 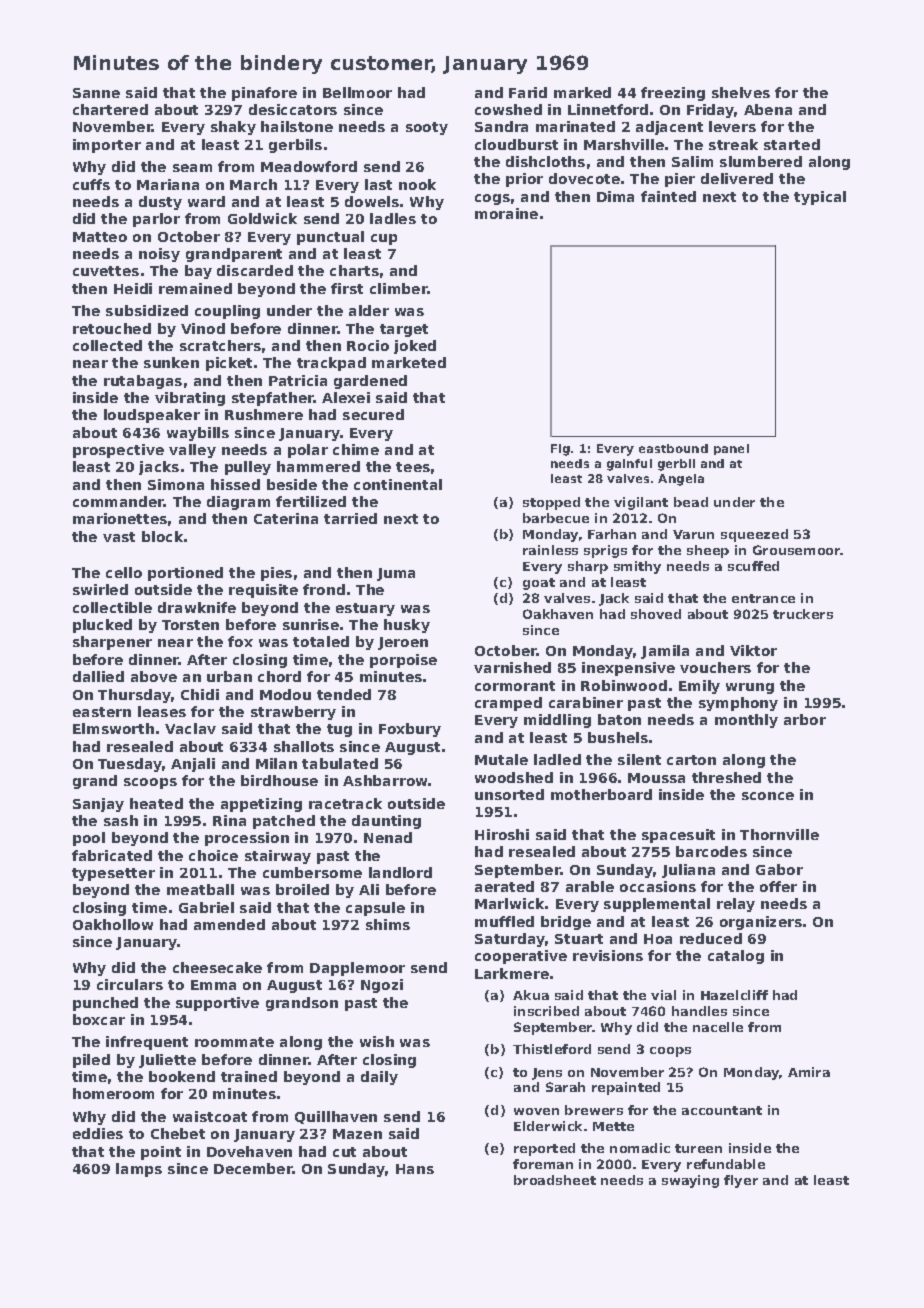 What do you see at coordinates (139, 1170) in the image?
I see `lamps` at bounding box center [139, 1170].
